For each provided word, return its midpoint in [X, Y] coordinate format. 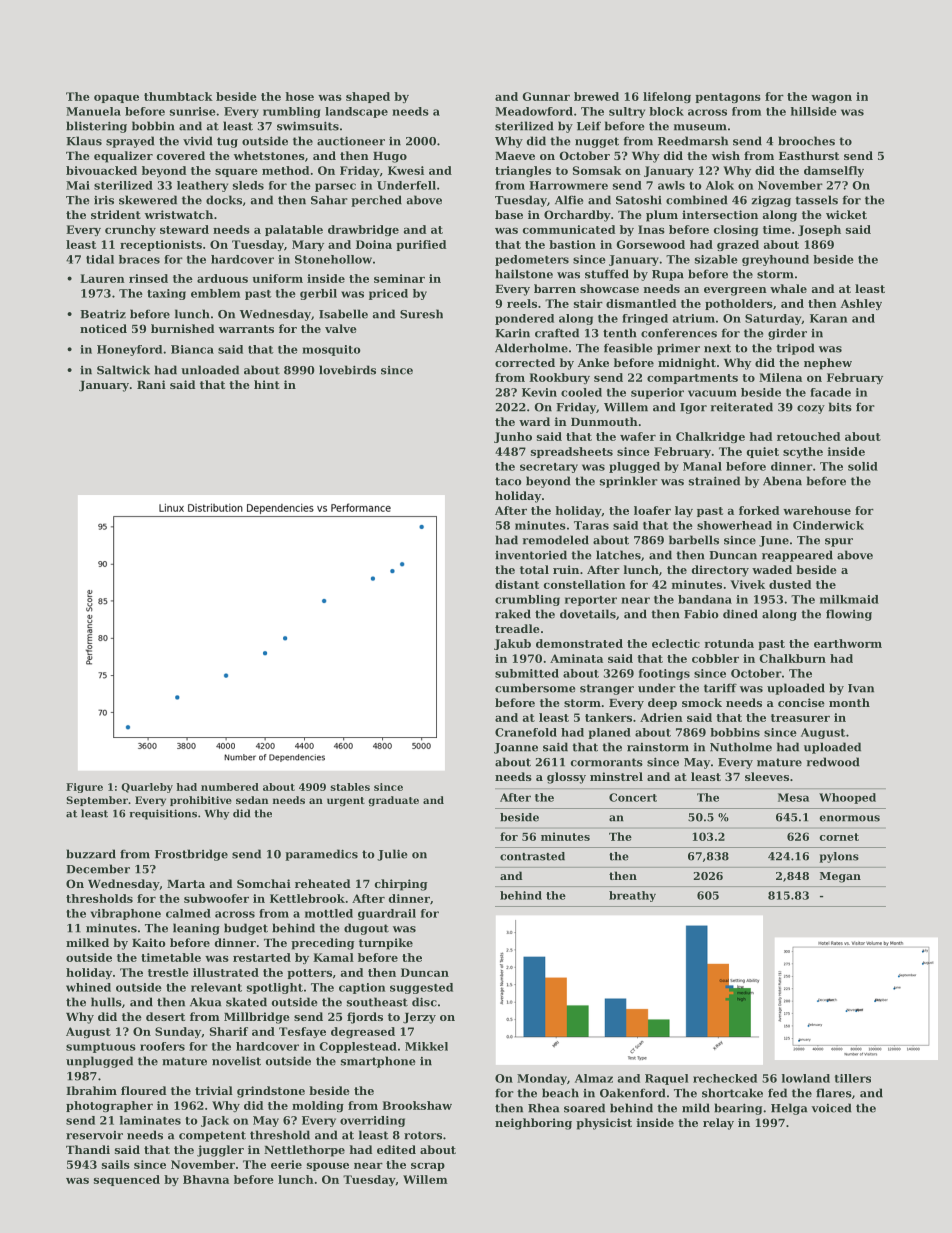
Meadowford [534, 111]
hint [267, 384]
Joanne [516, 748]
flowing [849, 615]
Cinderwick [828, 525]
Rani [151, 384]
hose [299, 96]
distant [517, 584]
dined [740, 614]
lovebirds [347, 370]
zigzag [771, 201]
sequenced [127, 1180]
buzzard [91, 854]
